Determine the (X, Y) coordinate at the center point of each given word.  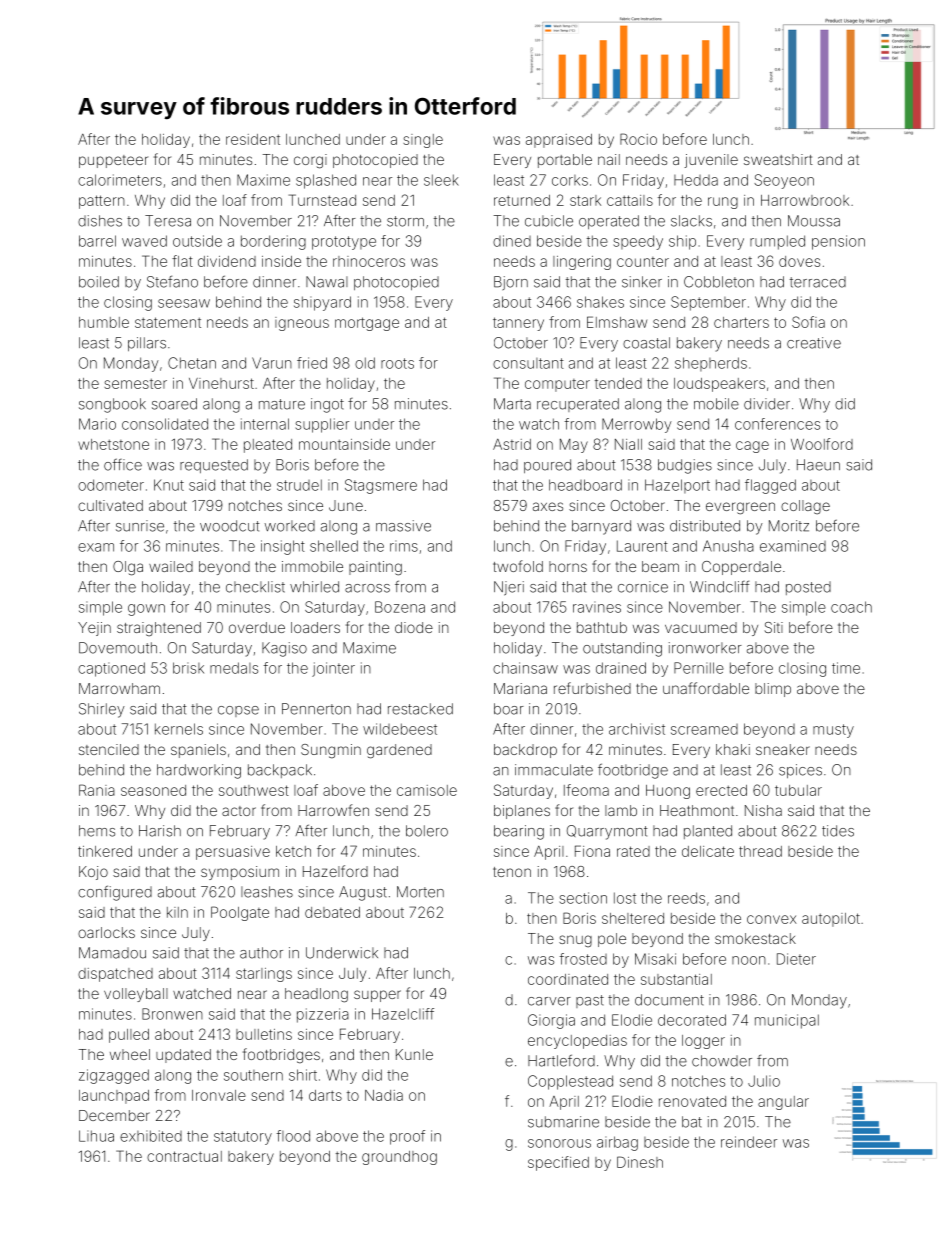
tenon (512, 872)
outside (197, 241)
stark (585, 200)
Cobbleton (719, 282)
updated (183, 1056)
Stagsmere (381, 486)
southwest (254, 790)
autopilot (831, 920)
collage (805, 507)
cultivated (110, 505)
